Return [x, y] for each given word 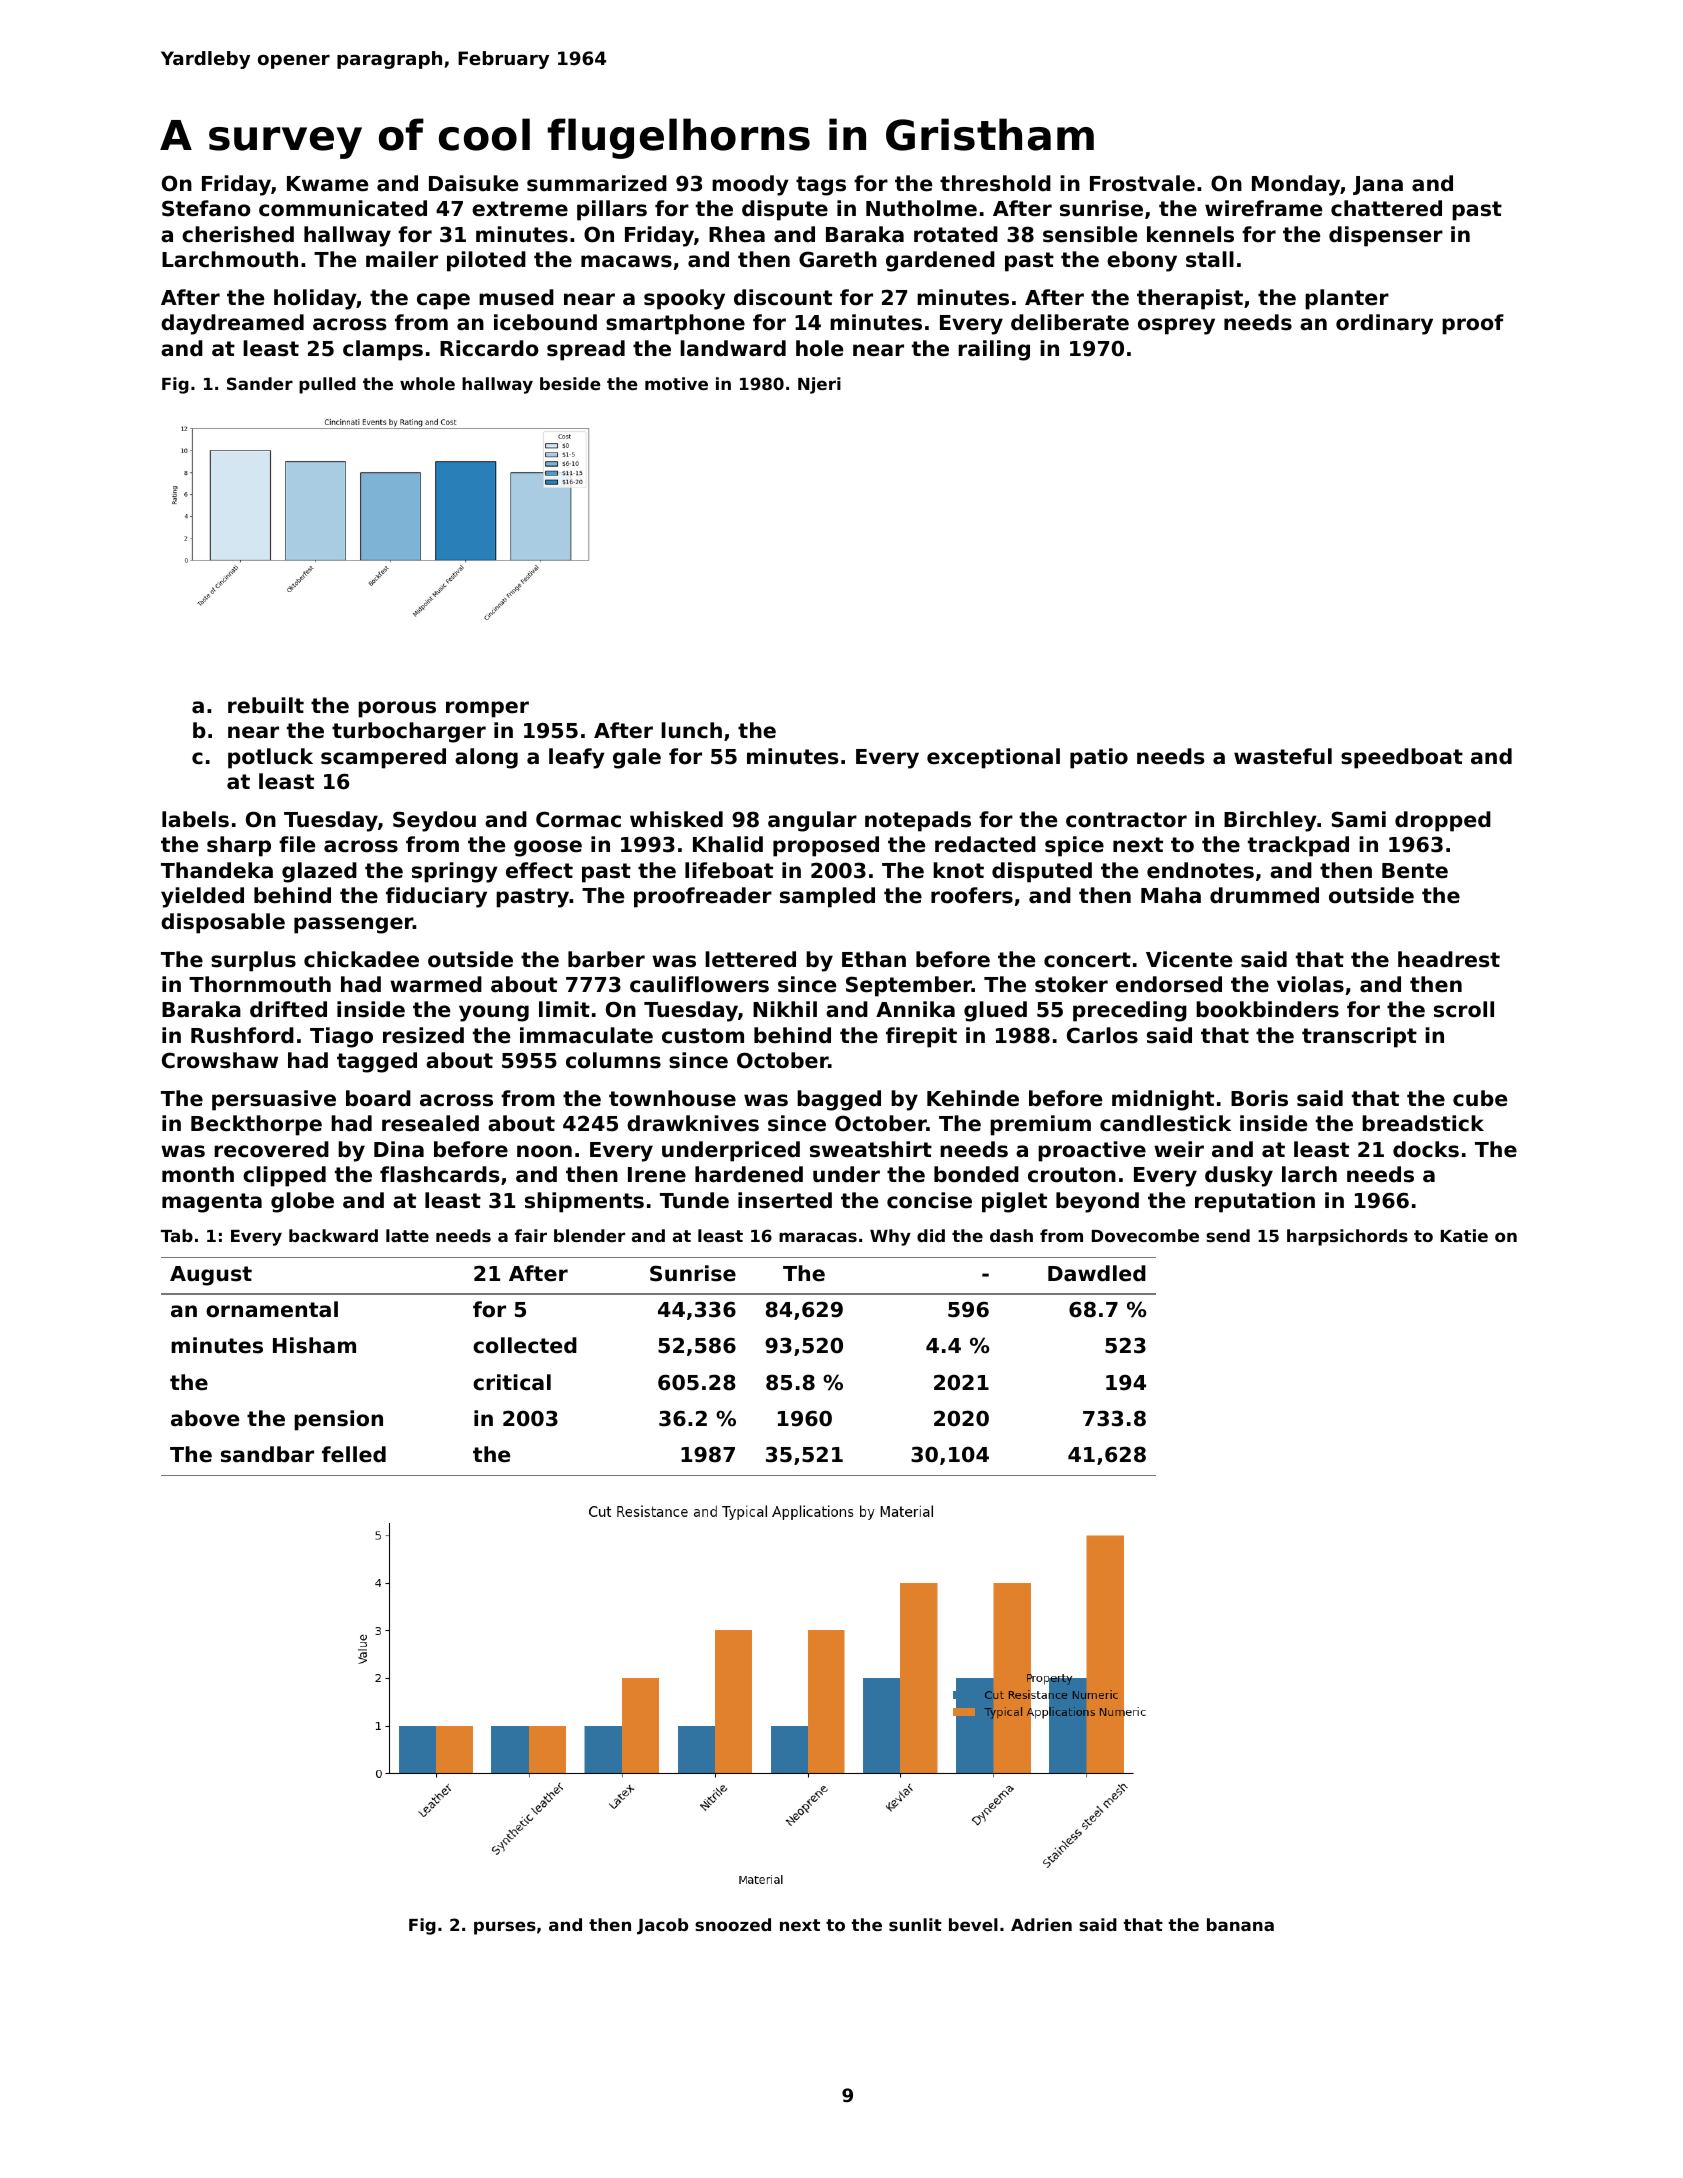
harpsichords [1347, 1237]
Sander [260, 383]
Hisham [314, 1345]
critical [512, 1382]
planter [1347, 299]
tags [821, 186]
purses [505, 1928]
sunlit [915, 1924]
